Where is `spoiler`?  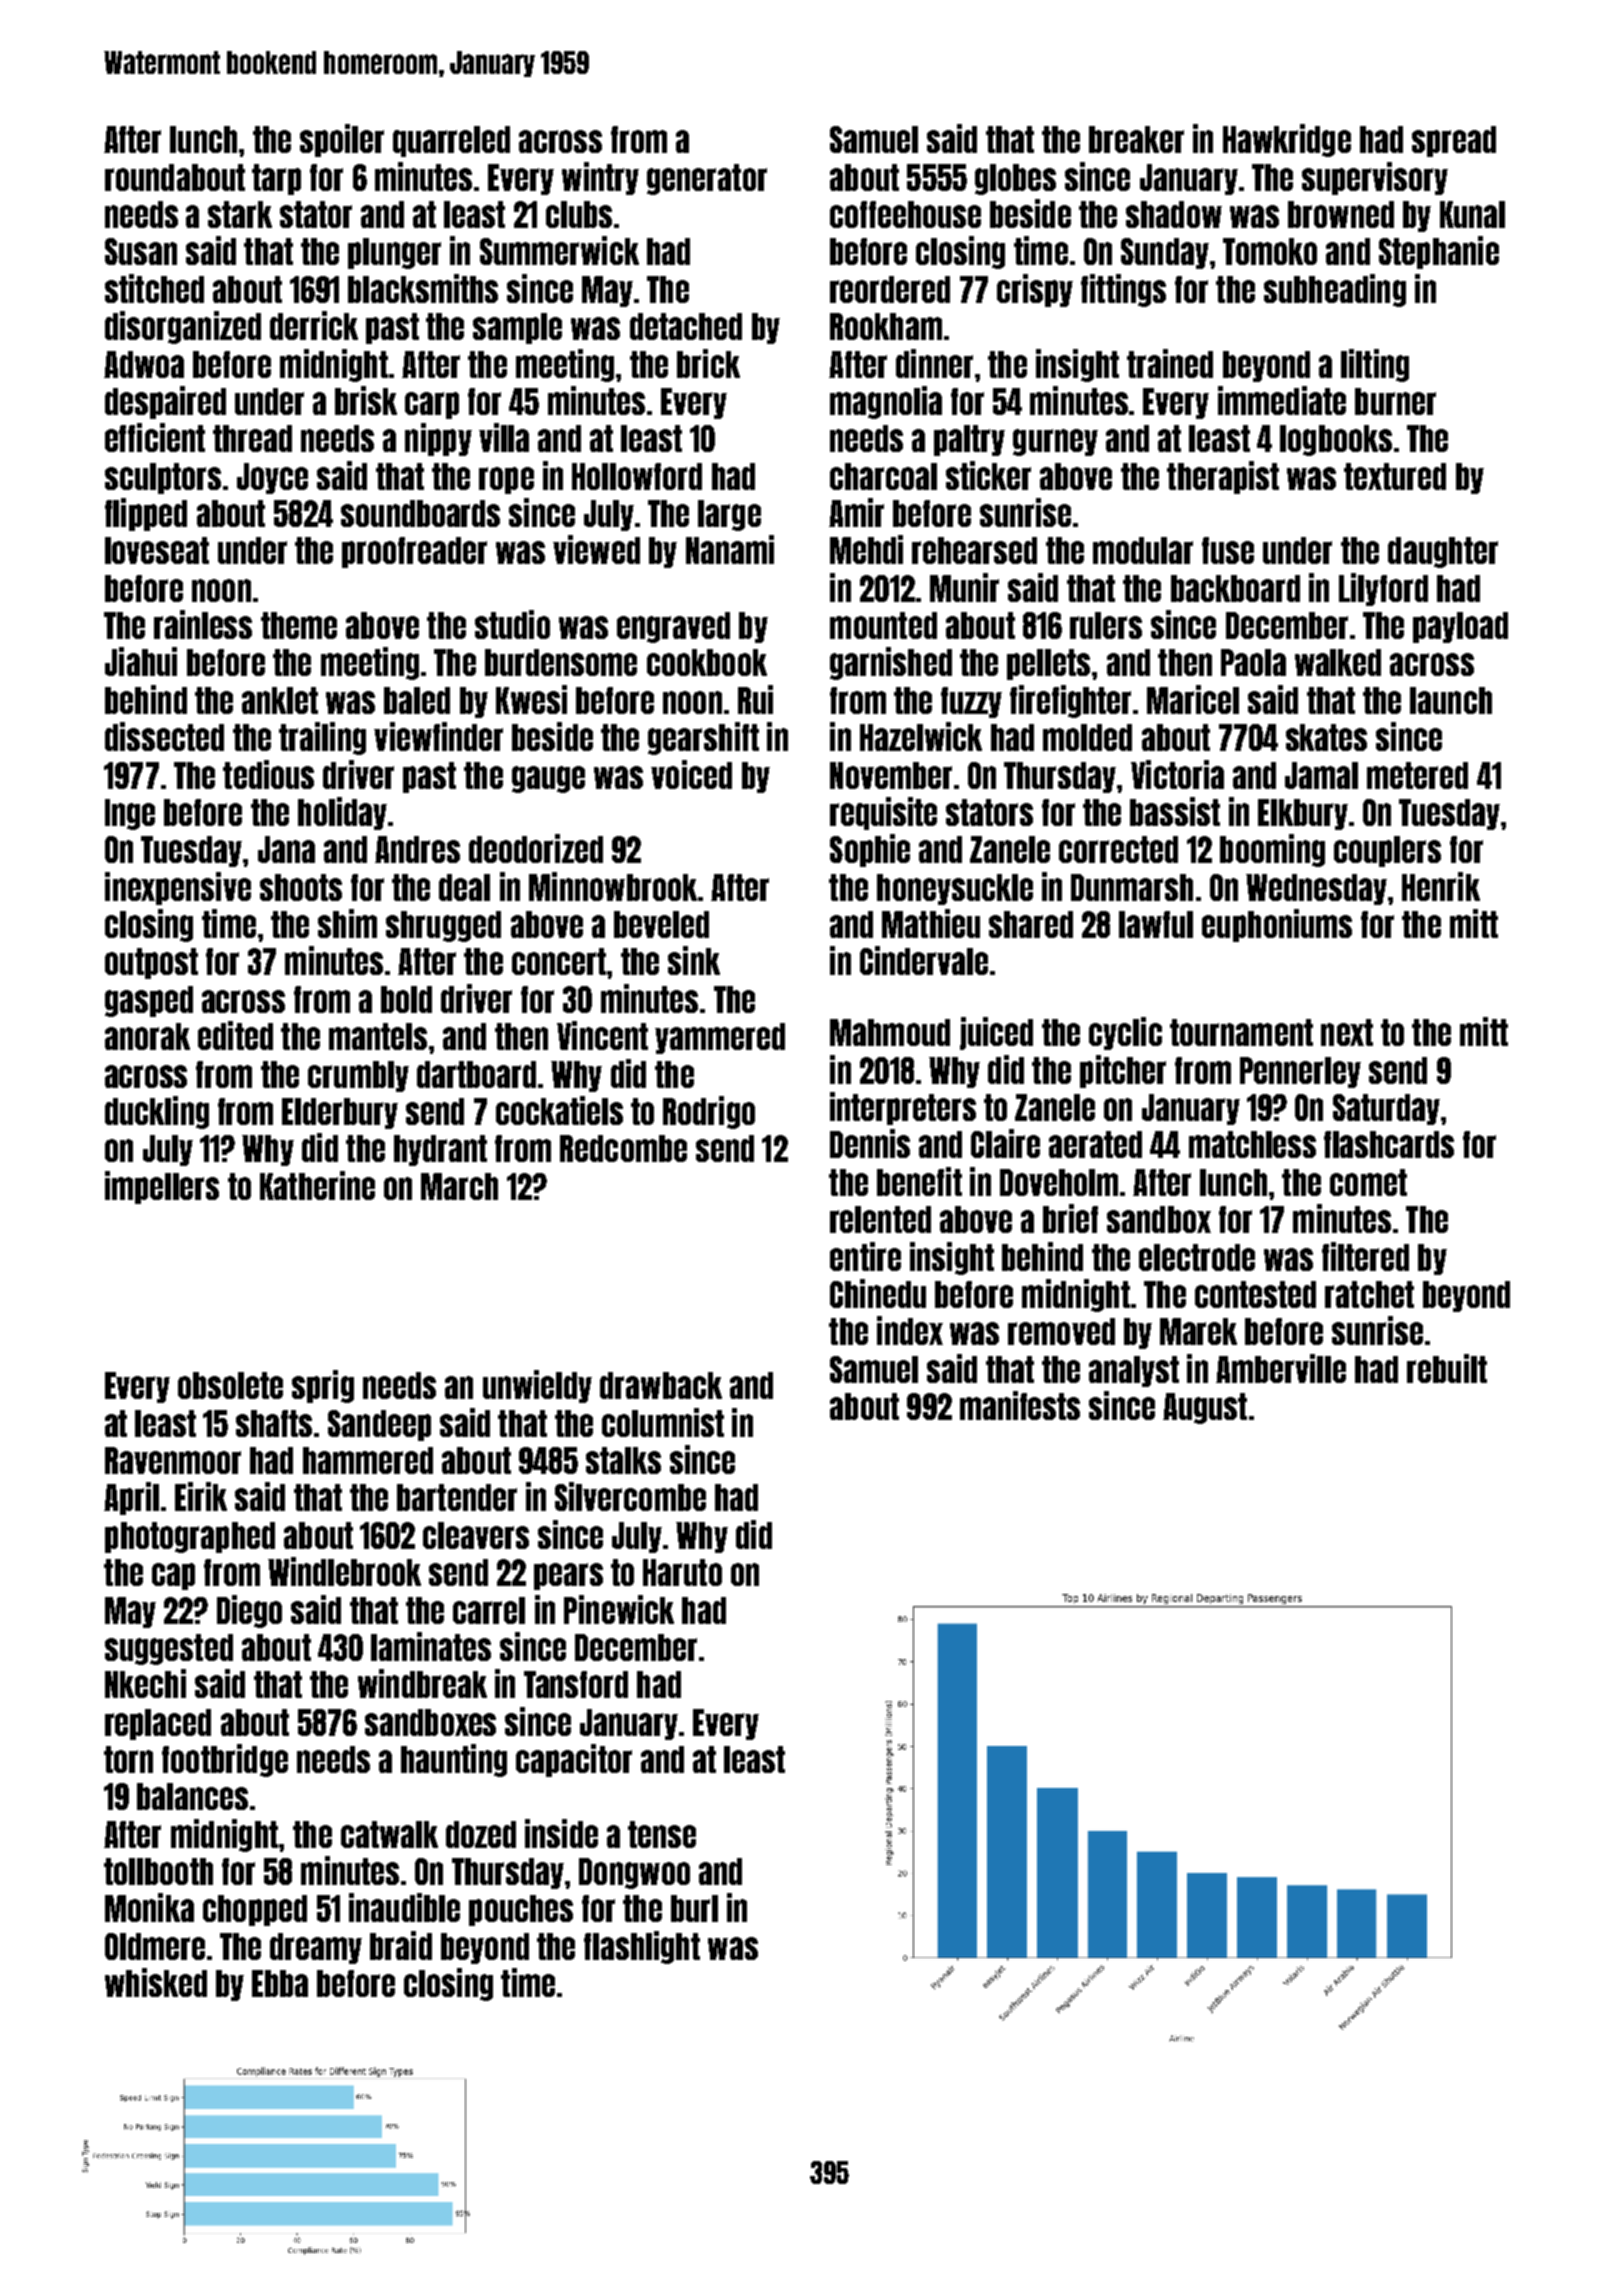
spoiler is located at coordinates (342, 140).
